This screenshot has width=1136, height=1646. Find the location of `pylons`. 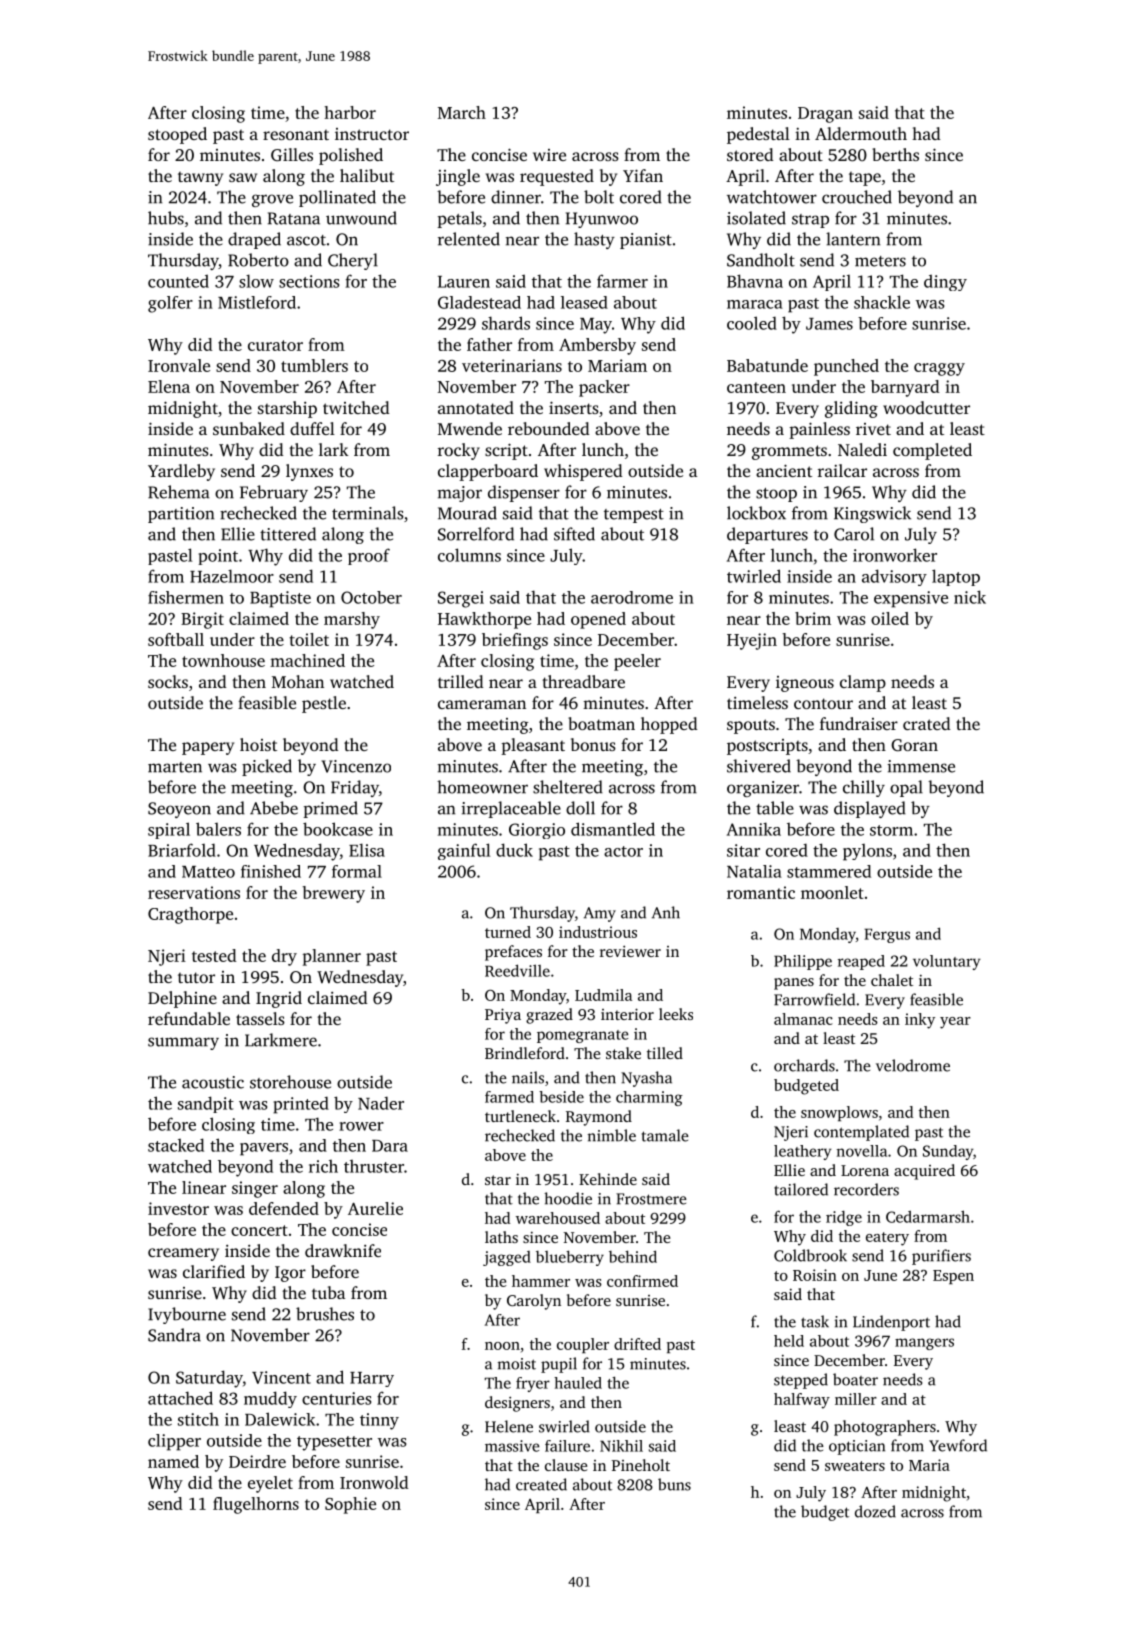

pylons is located at coordinates (867, 852).
